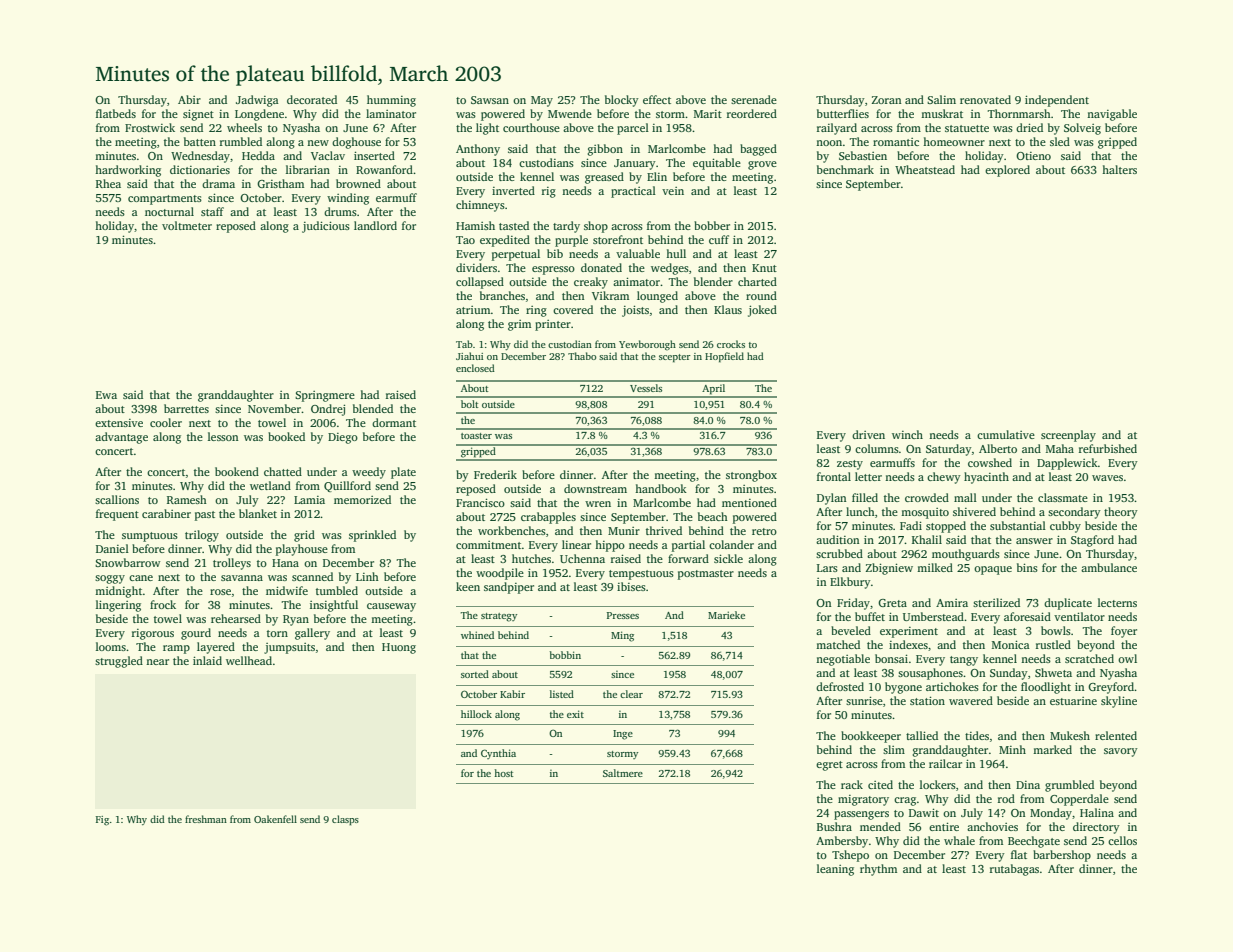  Describe the element at coordinates (941, 99) in the screenshot. I see `Salim` at that location.
